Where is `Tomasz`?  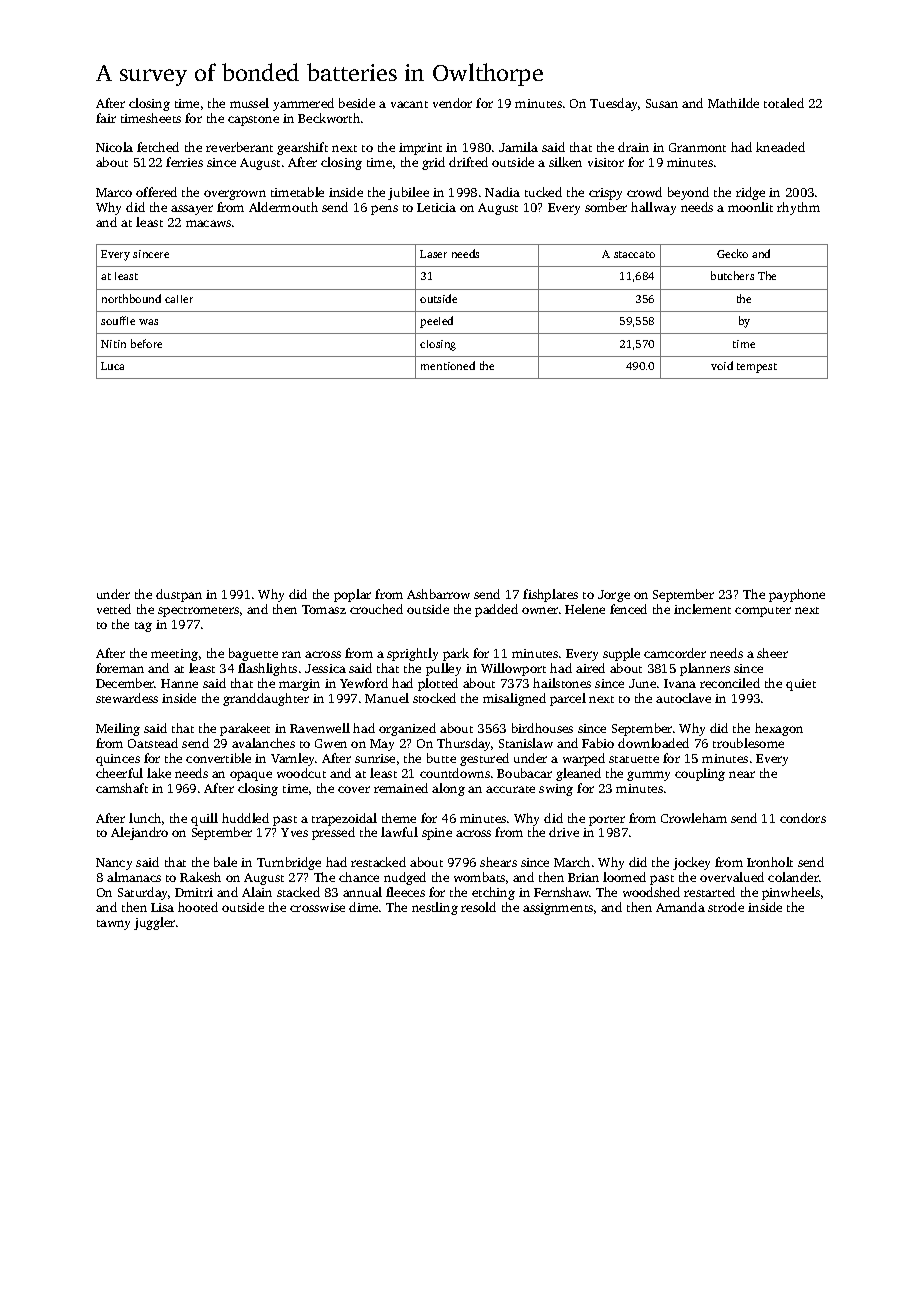 Tomasz is located at coordinates (324, 609).
